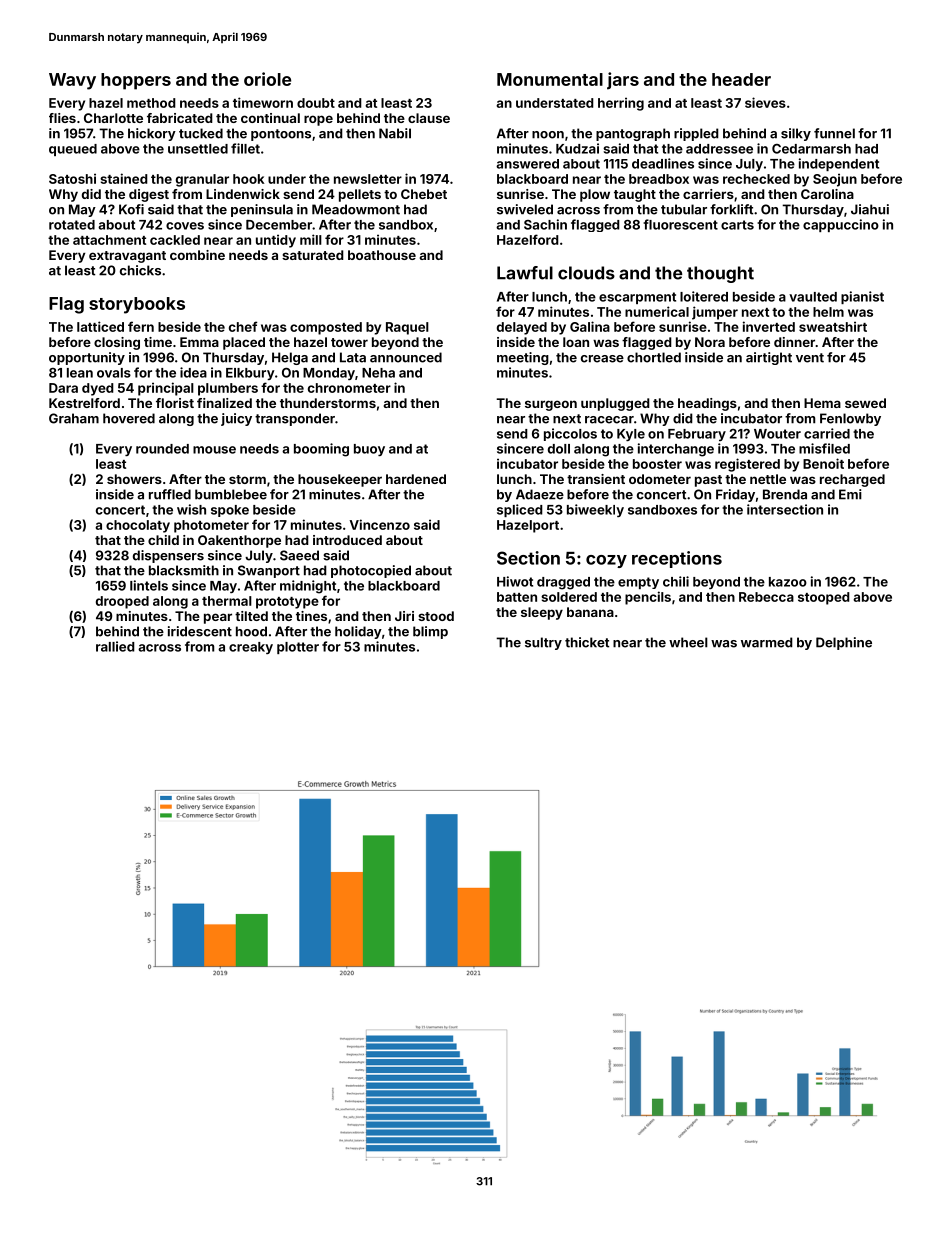 The width and height of the image is (952, 1233). Describe the element at coordinates (72, 225) in the image. I see `rotated` at that location.
